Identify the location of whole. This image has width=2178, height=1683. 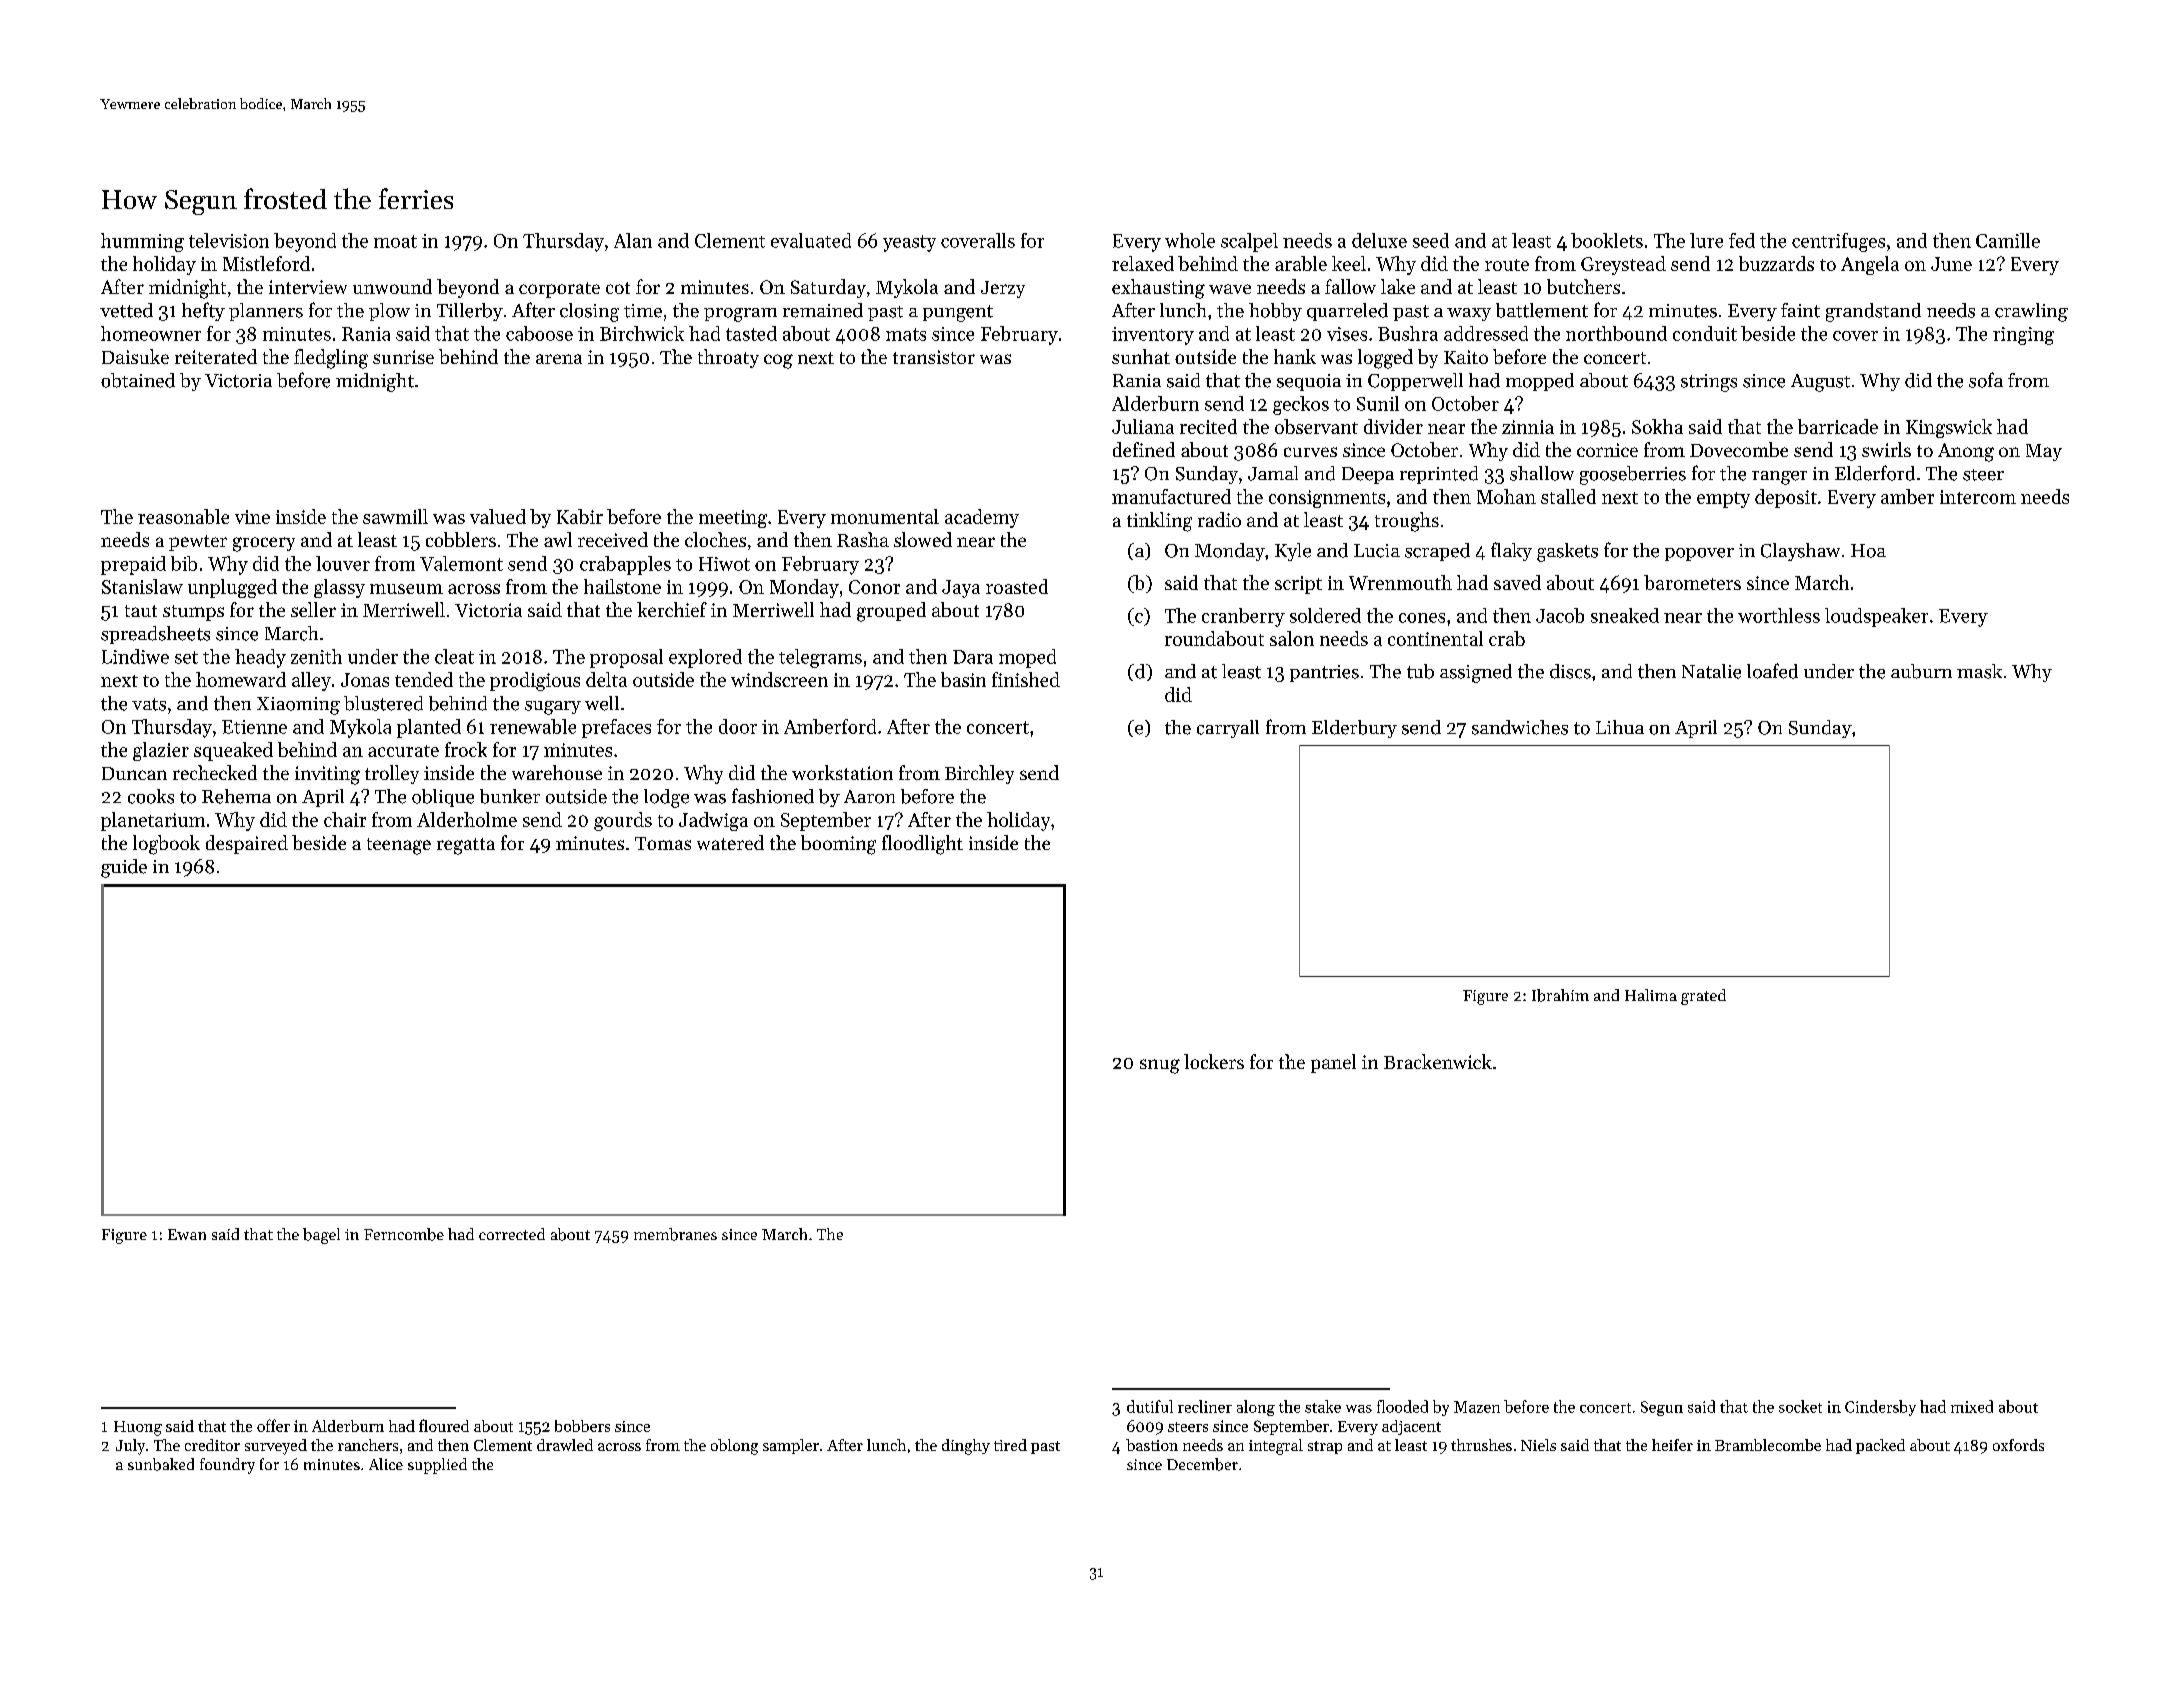
(1190, 240).
